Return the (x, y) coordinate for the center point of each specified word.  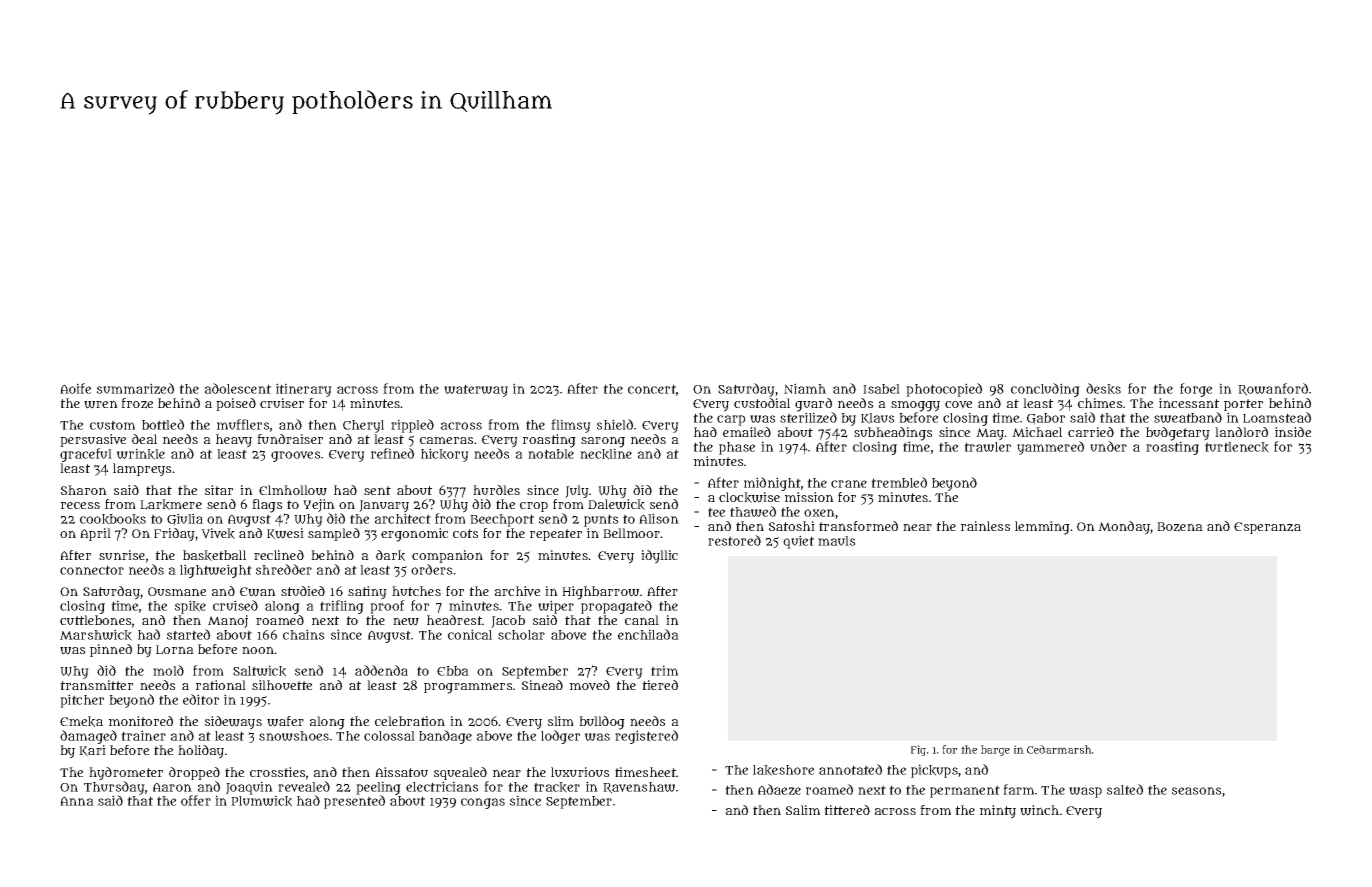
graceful (86, 455)
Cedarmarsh (1059, 749)
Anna (77, 801)
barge (995, 750)
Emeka (81, 721)
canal (642, 620)
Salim (803, 810)
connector (92, 570)
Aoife (75, 388)
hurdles (496, 490)
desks (1103, 389)
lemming (1042, 528)
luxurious (580, 772)
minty (998, 812)
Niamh (805, 388)
